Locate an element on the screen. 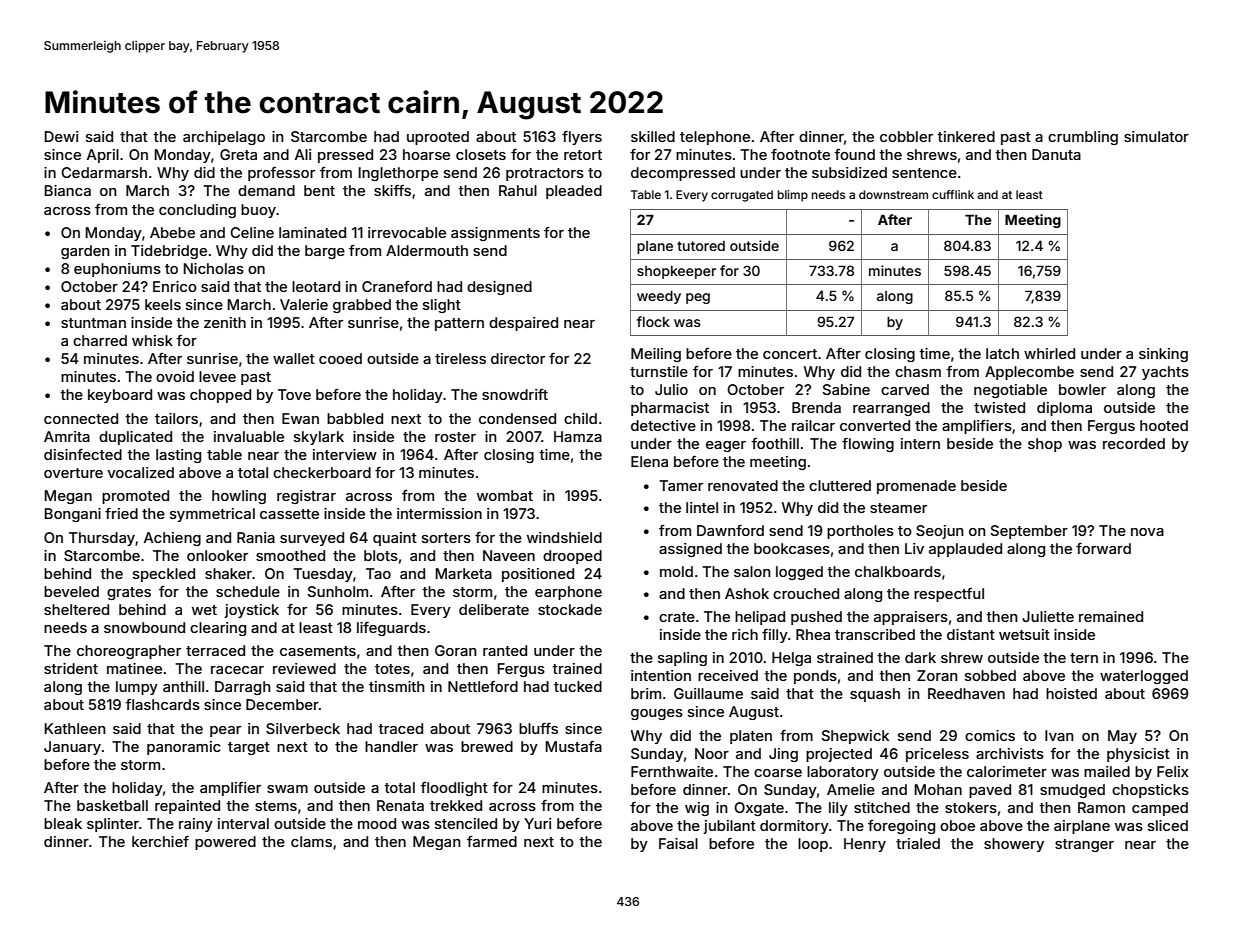 This screenshot has width=1233, height=952. uprooted is located at coordinates (438, 138).
